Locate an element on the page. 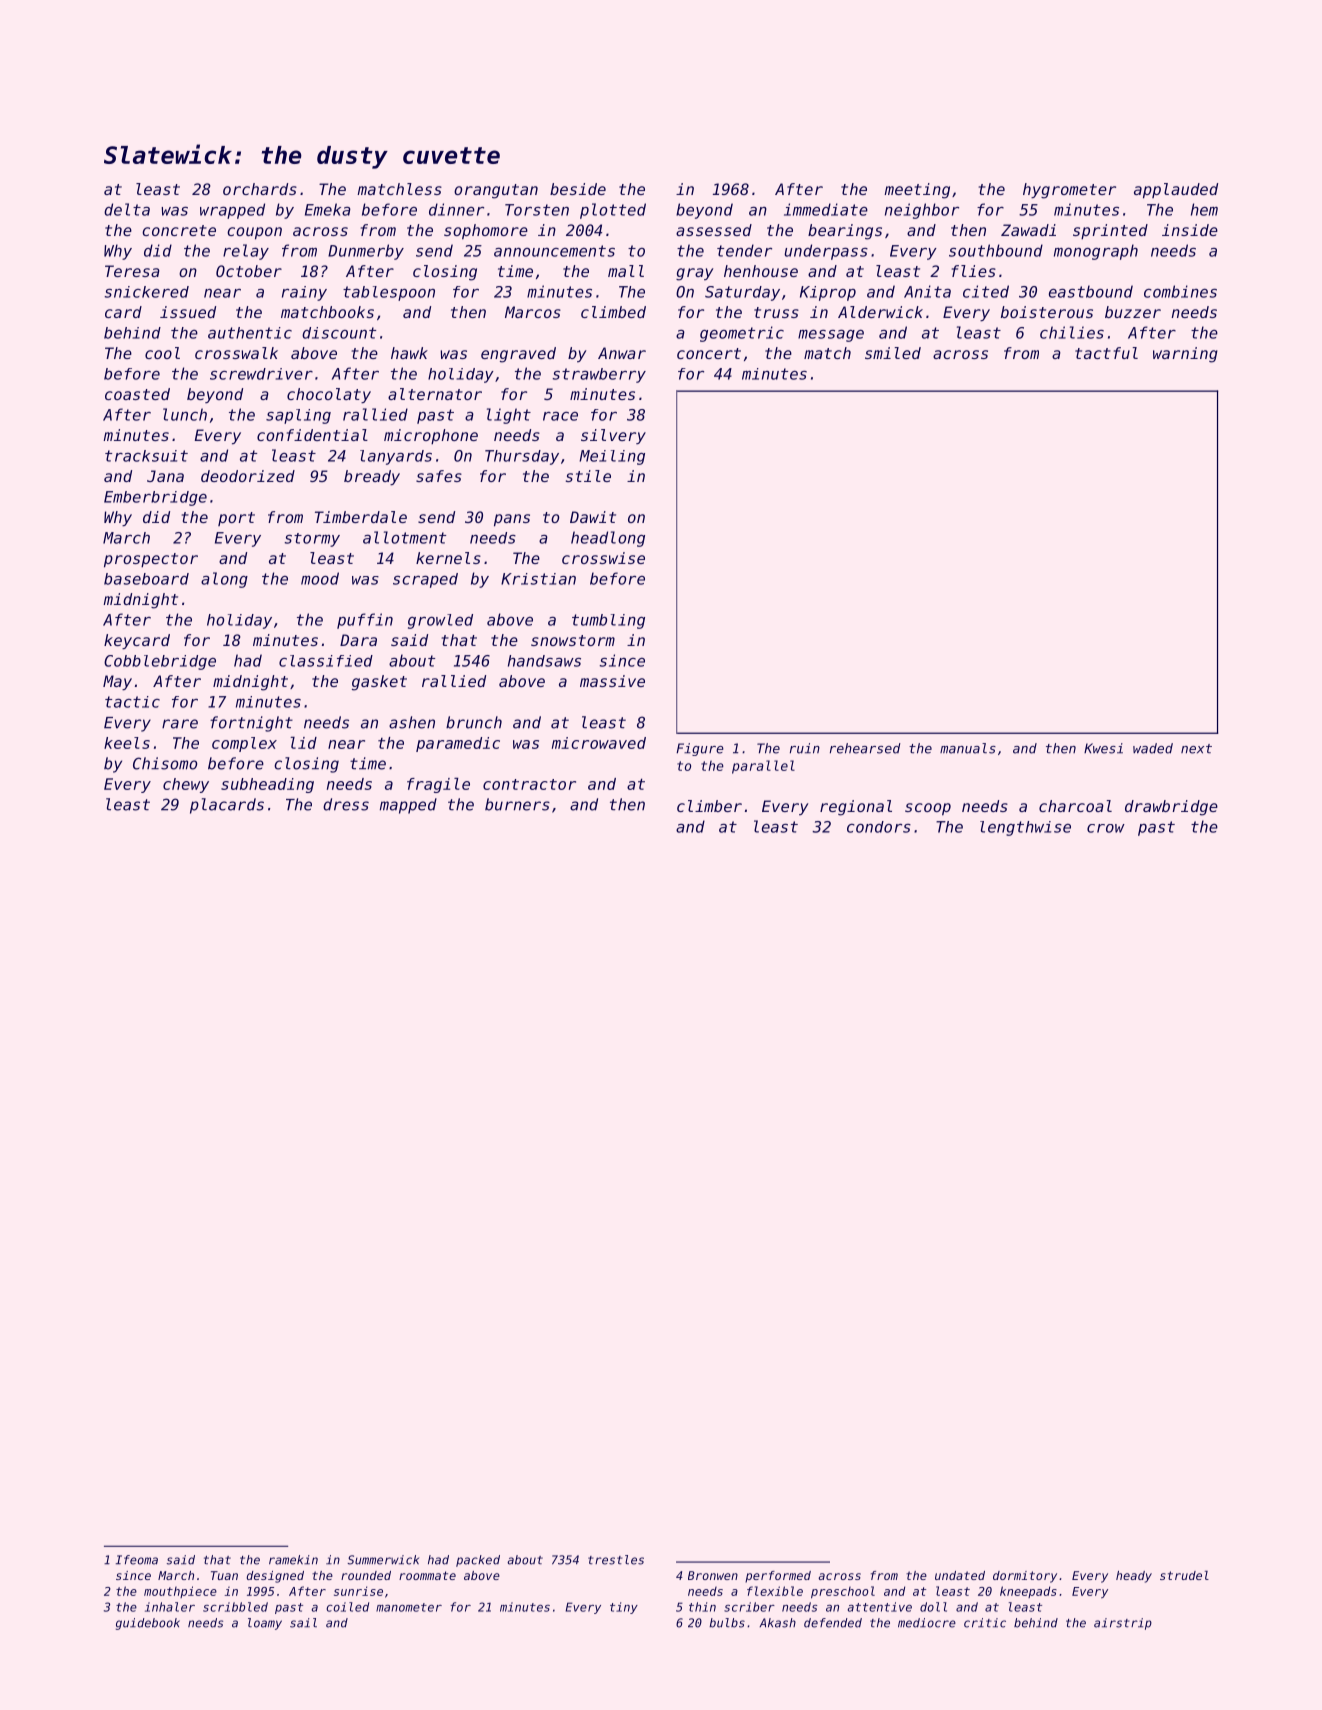 This page has height=1710, width=1322. trestles is located at coordinates (616, 1560).
